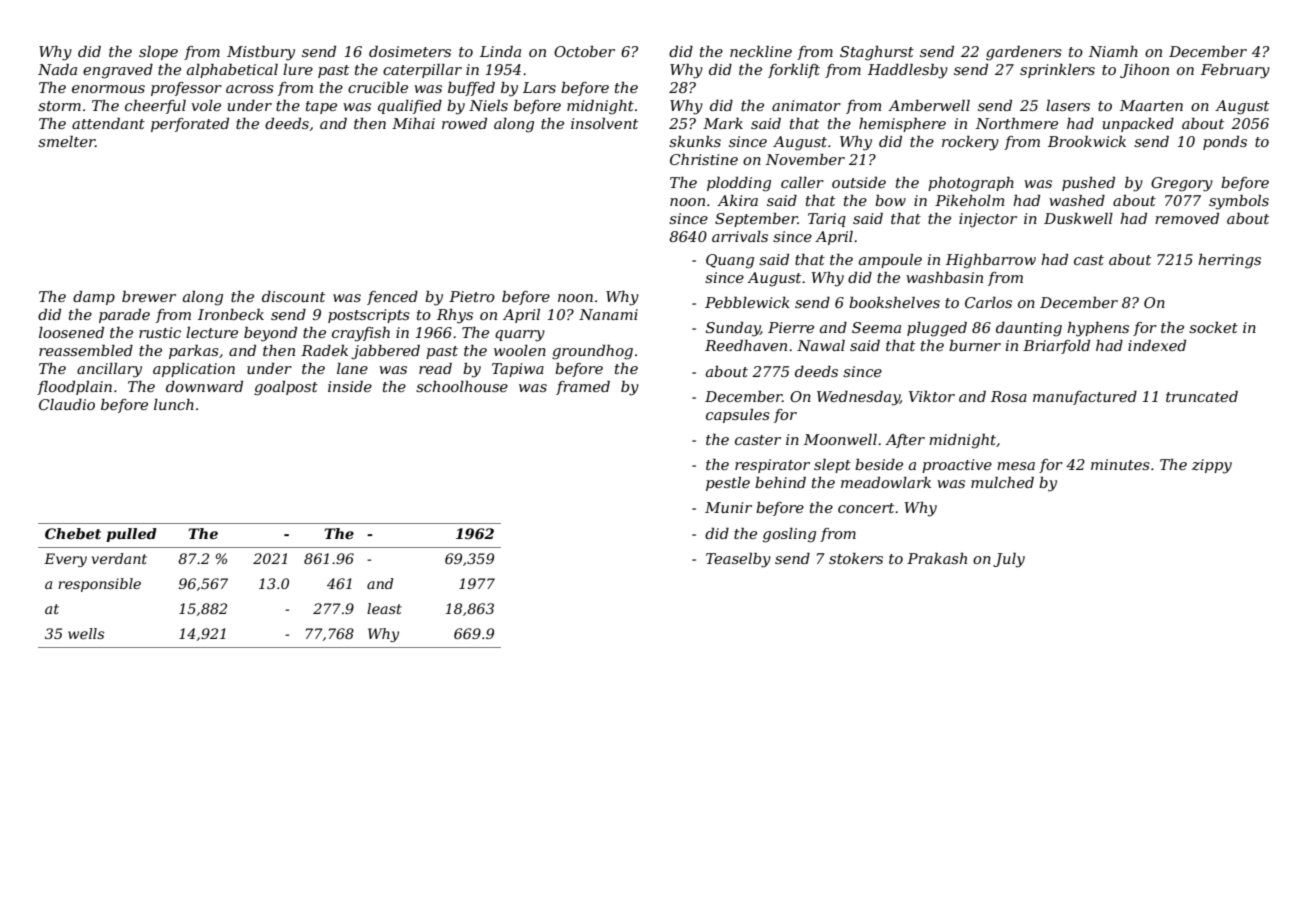 The image size is (1308, 924). I want to click on Staghurst, so click(877, 53).
